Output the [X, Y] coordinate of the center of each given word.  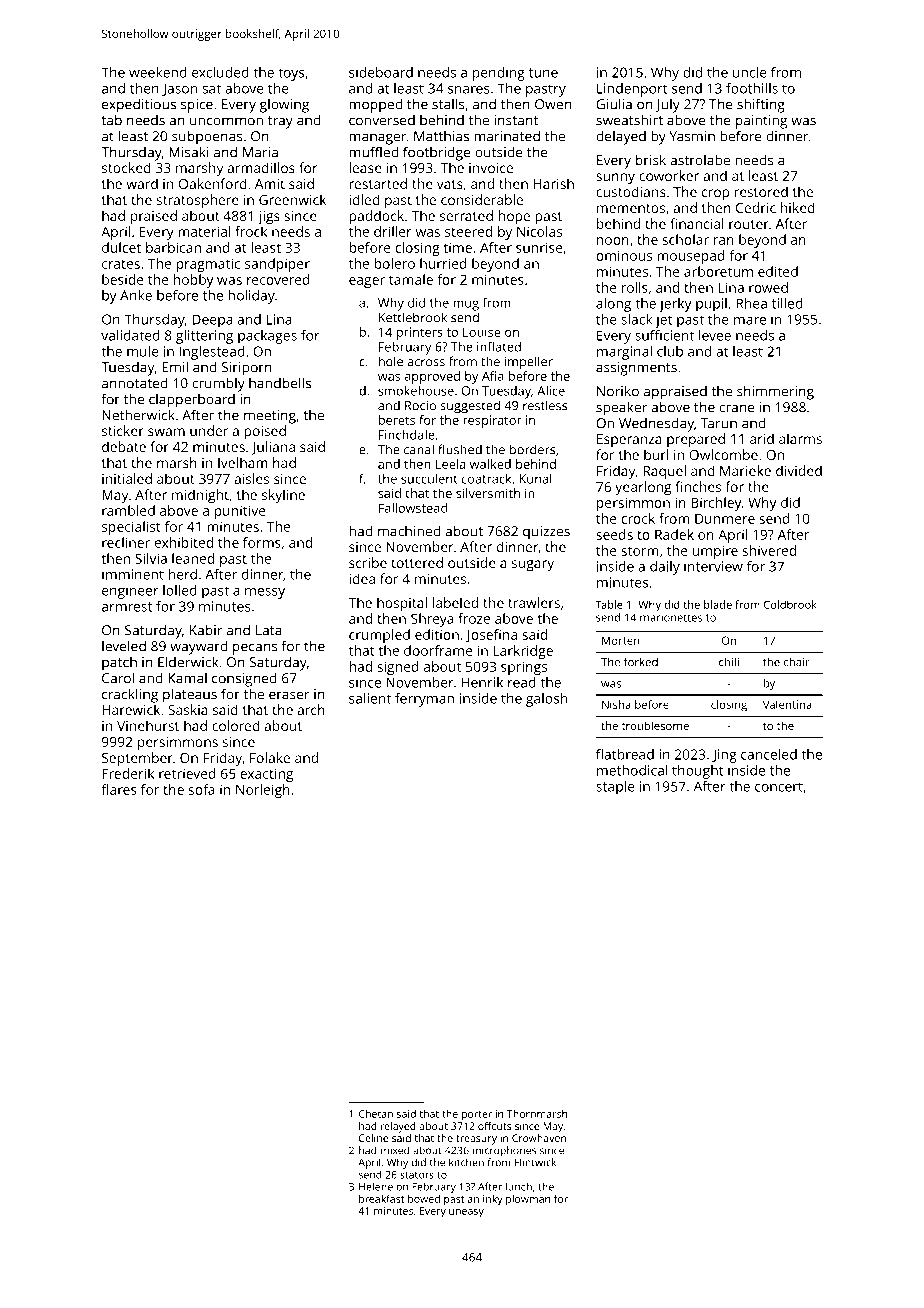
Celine [373, 1138]
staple [615, 788]
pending [499, 74]
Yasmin [692, 136]
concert [779, 787]
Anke [136, 295]
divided [799, 470]
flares [119, 789]
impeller [529, 363]
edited [778, 271]
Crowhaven [539, 1138]
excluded [220, 72]
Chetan [376, 1113]
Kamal [187, 678]
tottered [417, 562]
